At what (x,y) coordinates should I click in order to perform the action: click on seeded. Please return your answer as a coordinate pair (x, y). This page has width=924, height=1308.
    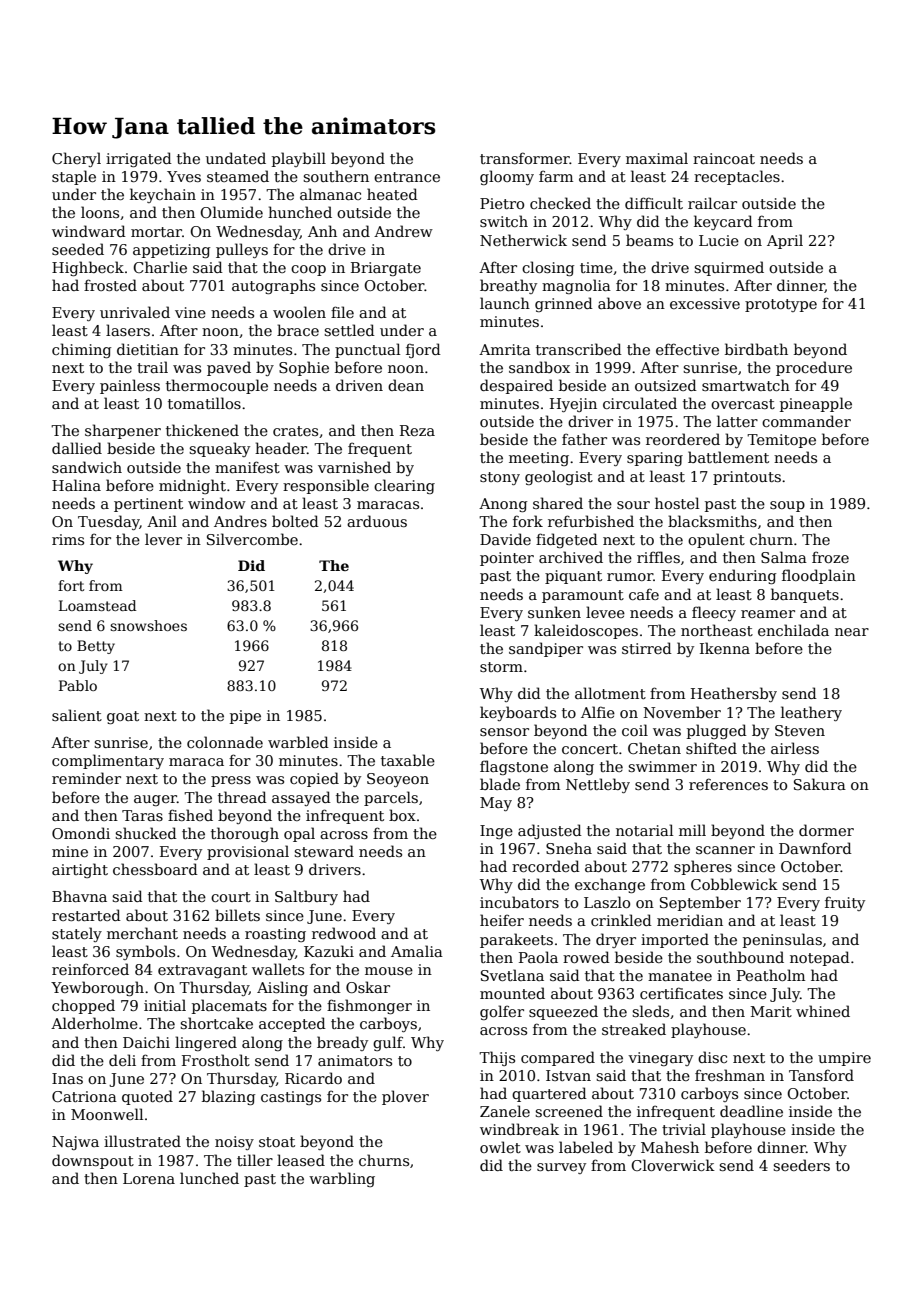
    Looking at the image, I should click on (78, 249).
